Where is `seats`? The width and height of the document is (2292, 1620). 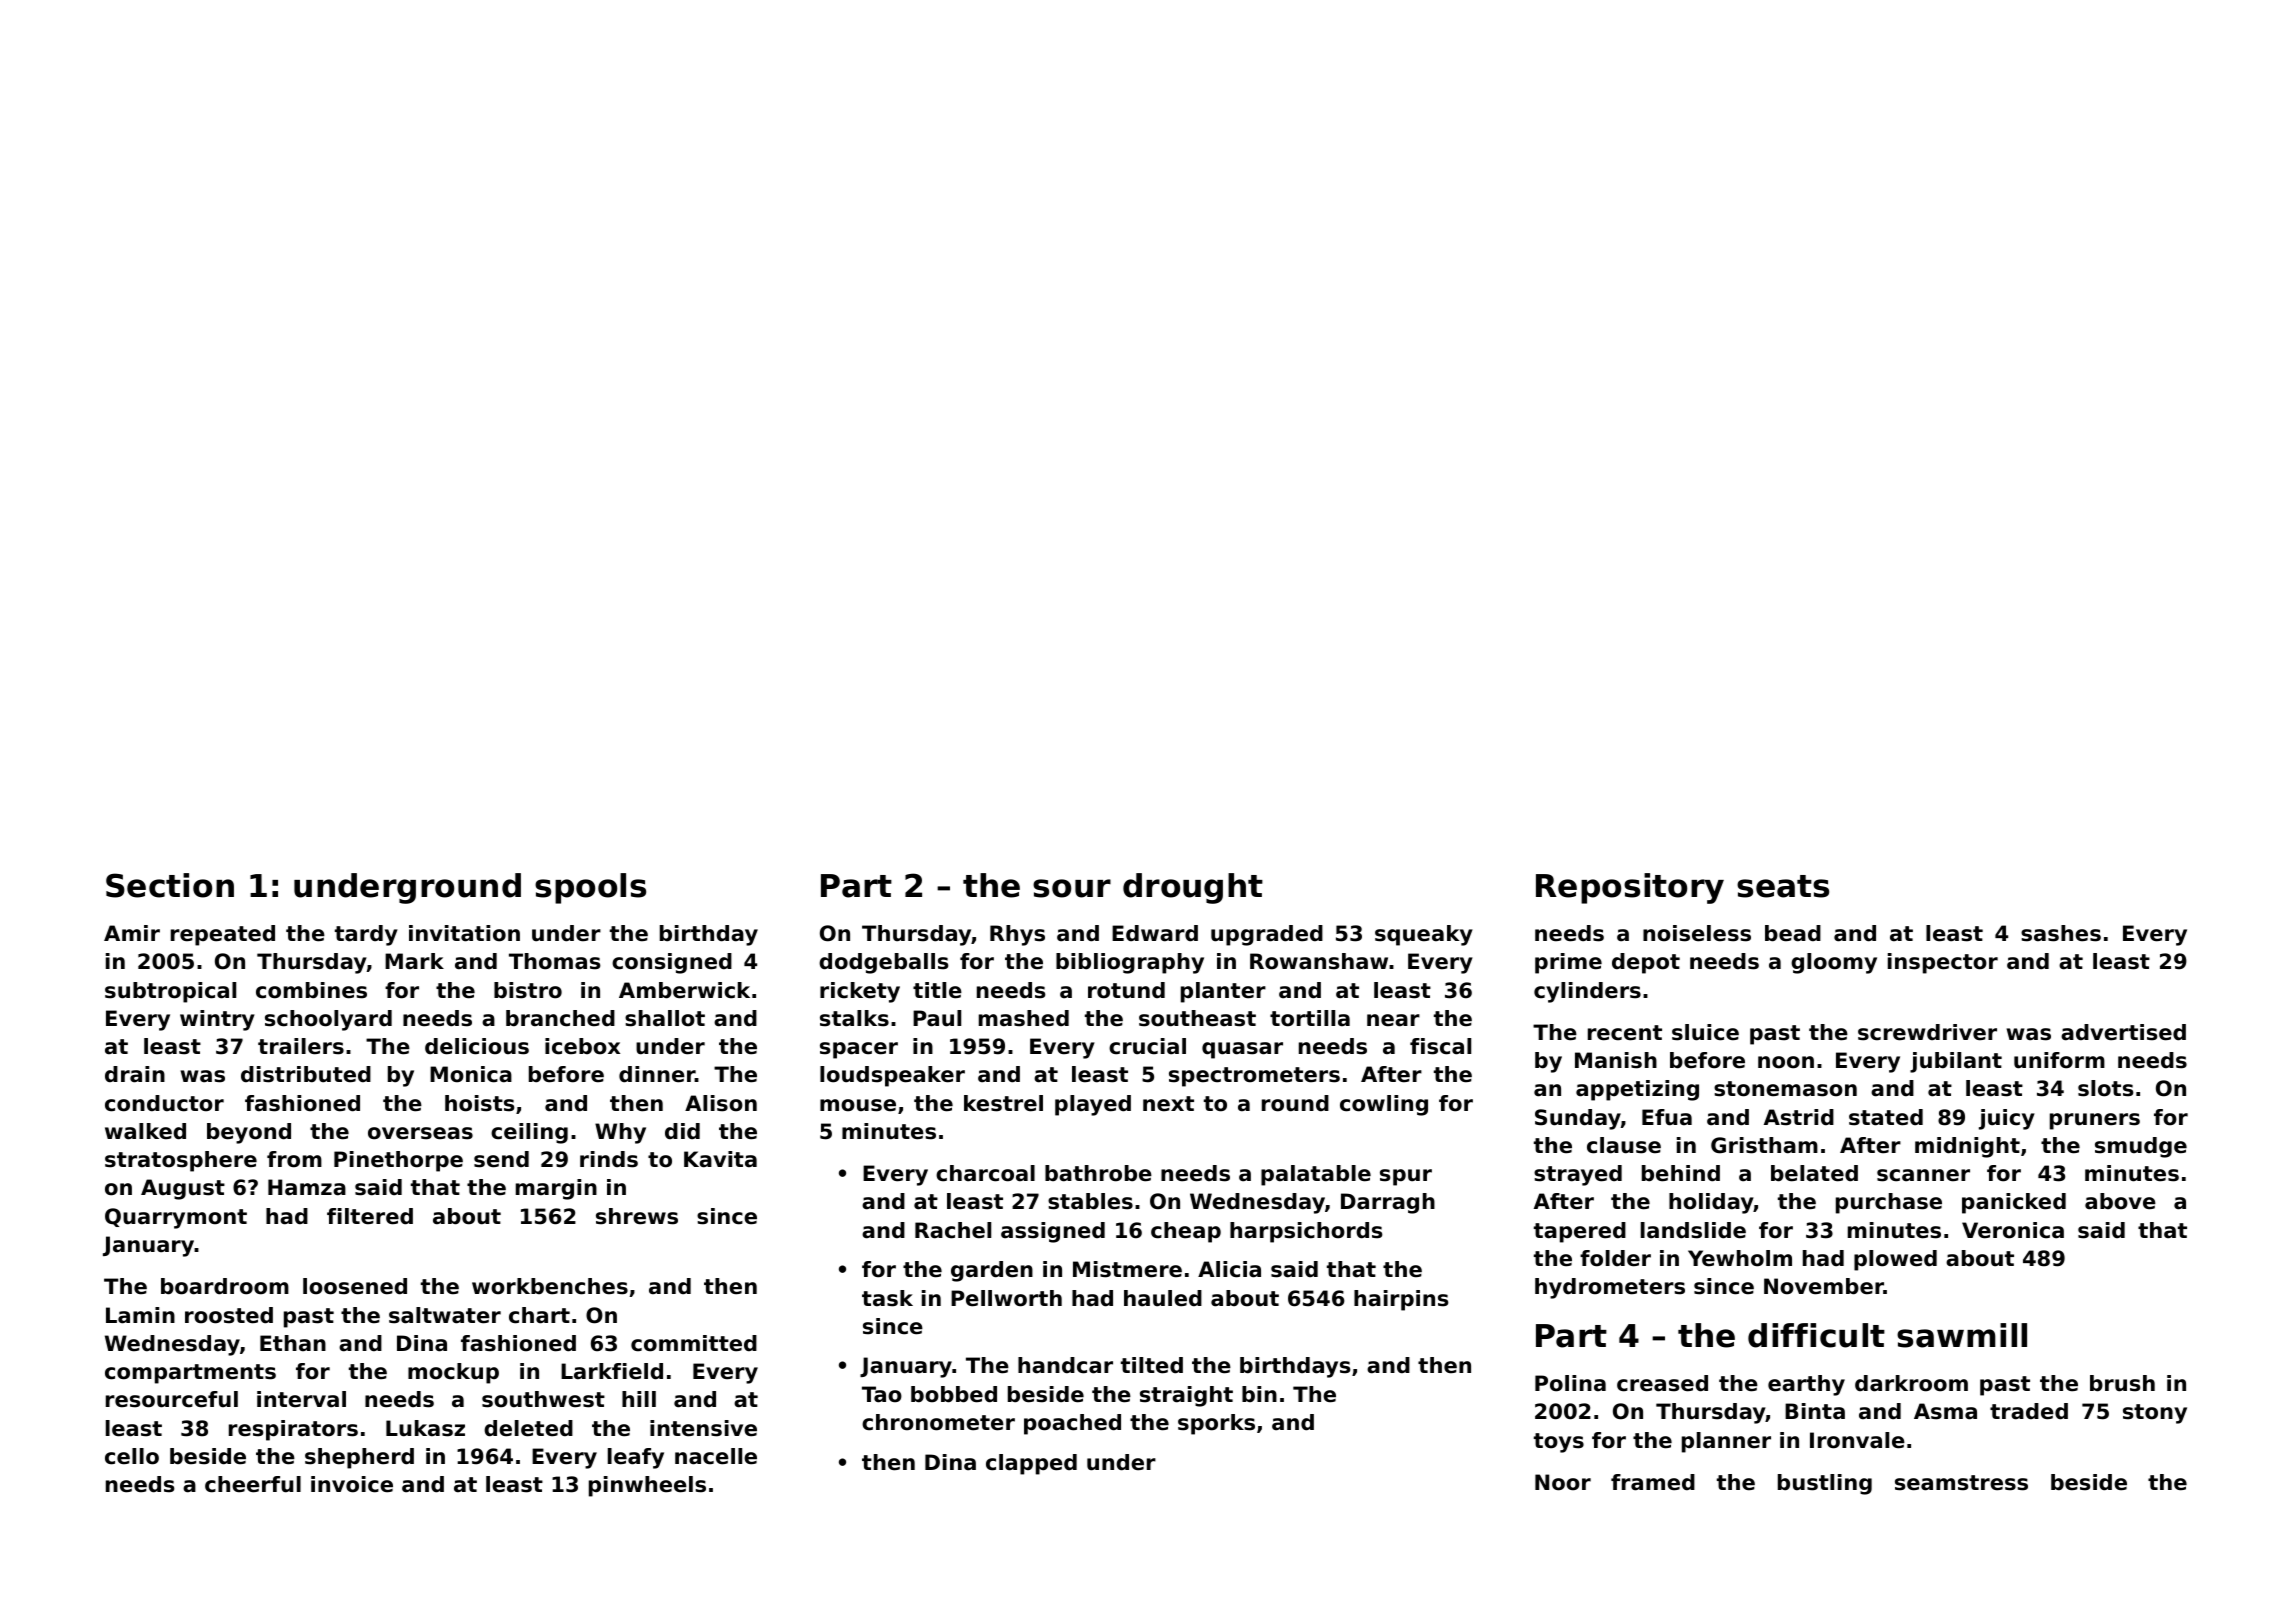 seats is located at coordinates (1783, 886).
